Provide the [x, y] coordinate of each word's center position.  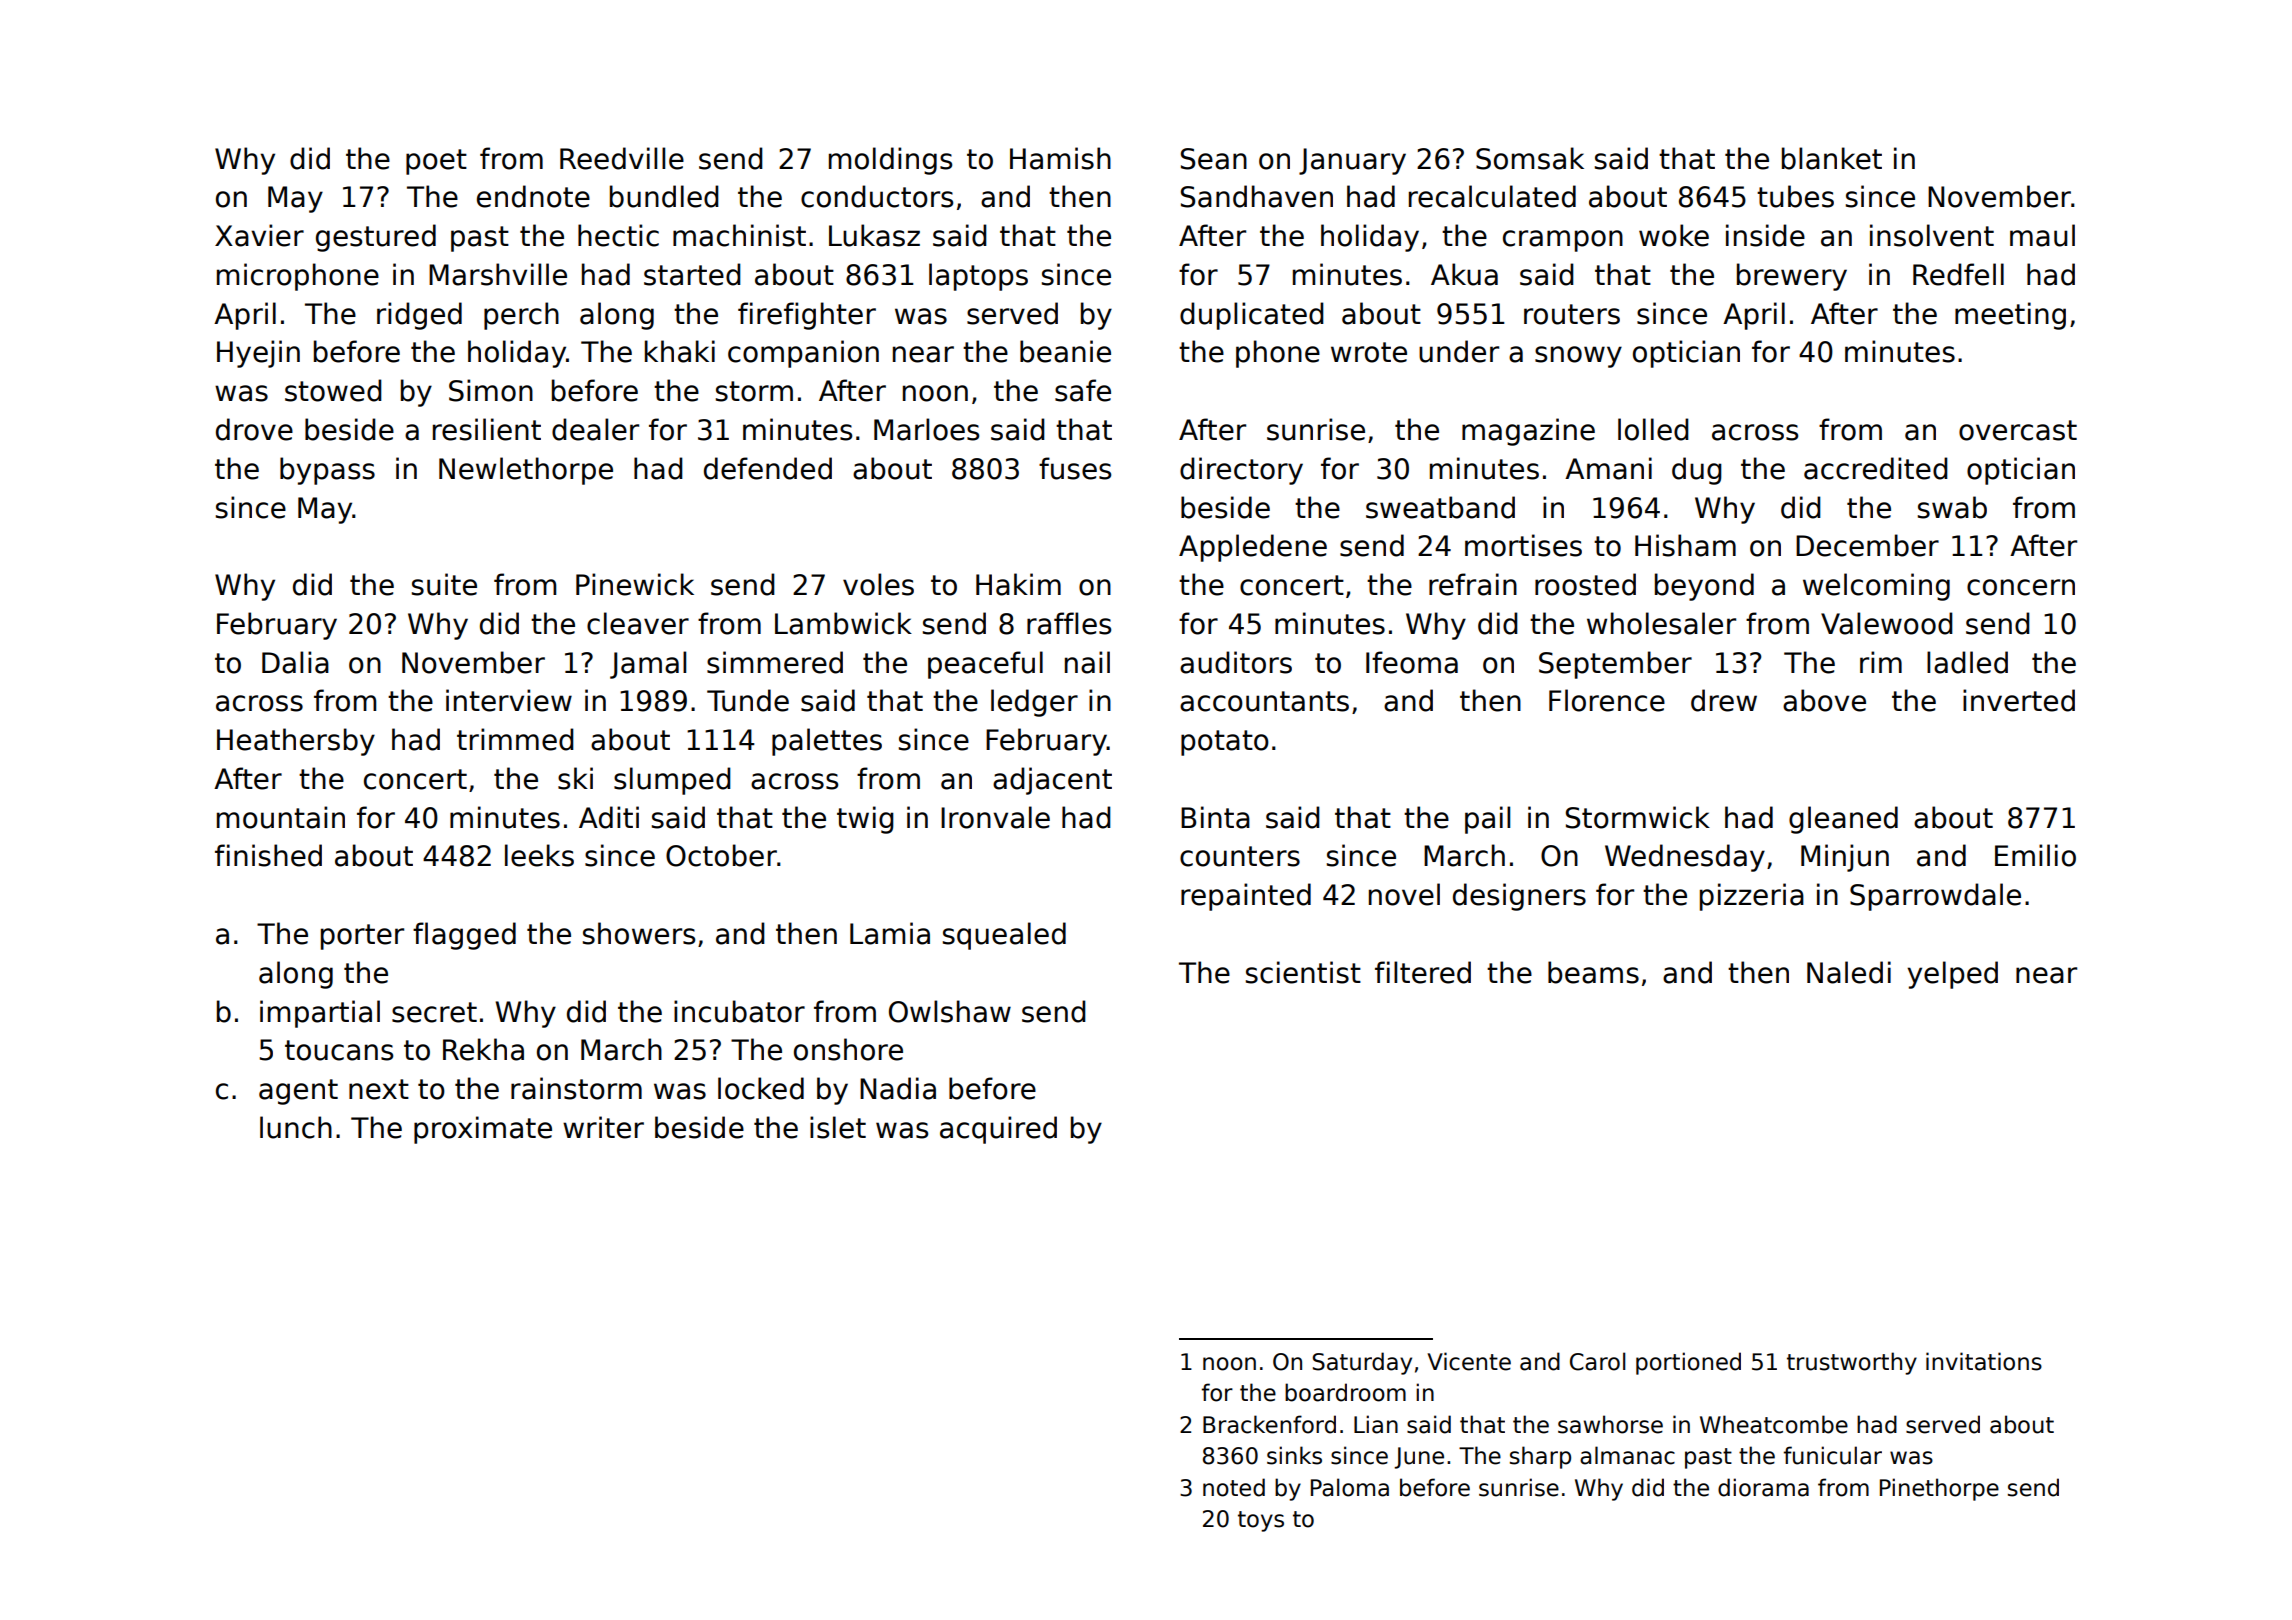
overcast [2018, 430]
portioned [1688, 1363]
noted [1234, 1487]
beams [1593, 972]
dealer [595, 429]
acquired [998, 1130]
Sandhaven [1257, 196]
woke [1674, 235]
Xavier [259, 235]
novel [1404, 894]
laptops [978, 277]
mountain [281, 817]
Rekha [483, 1049]
